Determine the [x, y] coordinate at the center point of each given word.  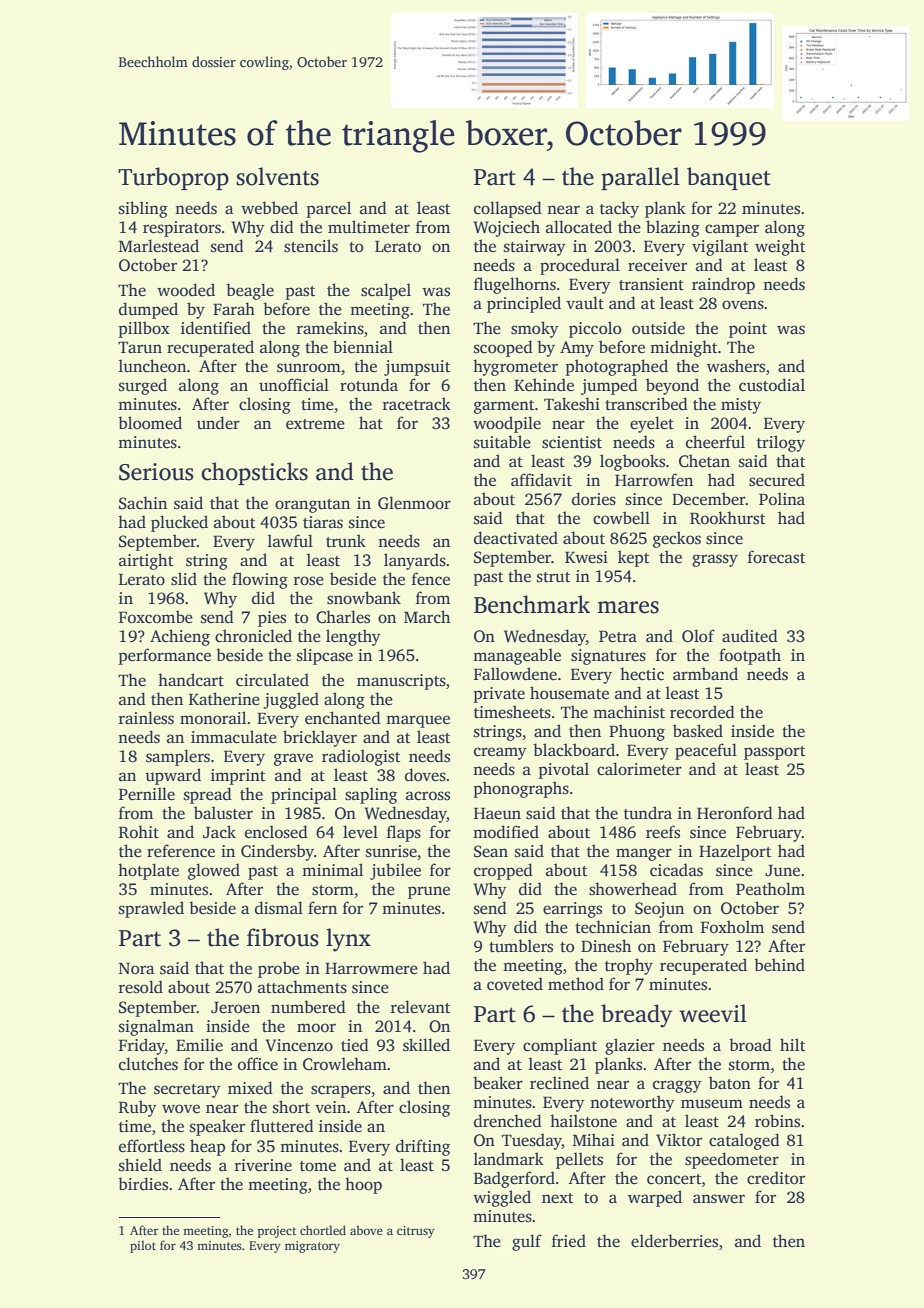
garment [504, 407]
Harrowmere [371, 968]
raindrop [723, 285]
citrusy [416, 1232]
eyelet [652, 424]
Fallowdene [515, 674]
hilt [792, 1044]
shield [140, 1165]
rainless [146, 718]
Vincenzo [299, 1045]
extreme [315, 424]
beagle [250, 291]
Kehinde [544, 385]
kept [633, 558]
